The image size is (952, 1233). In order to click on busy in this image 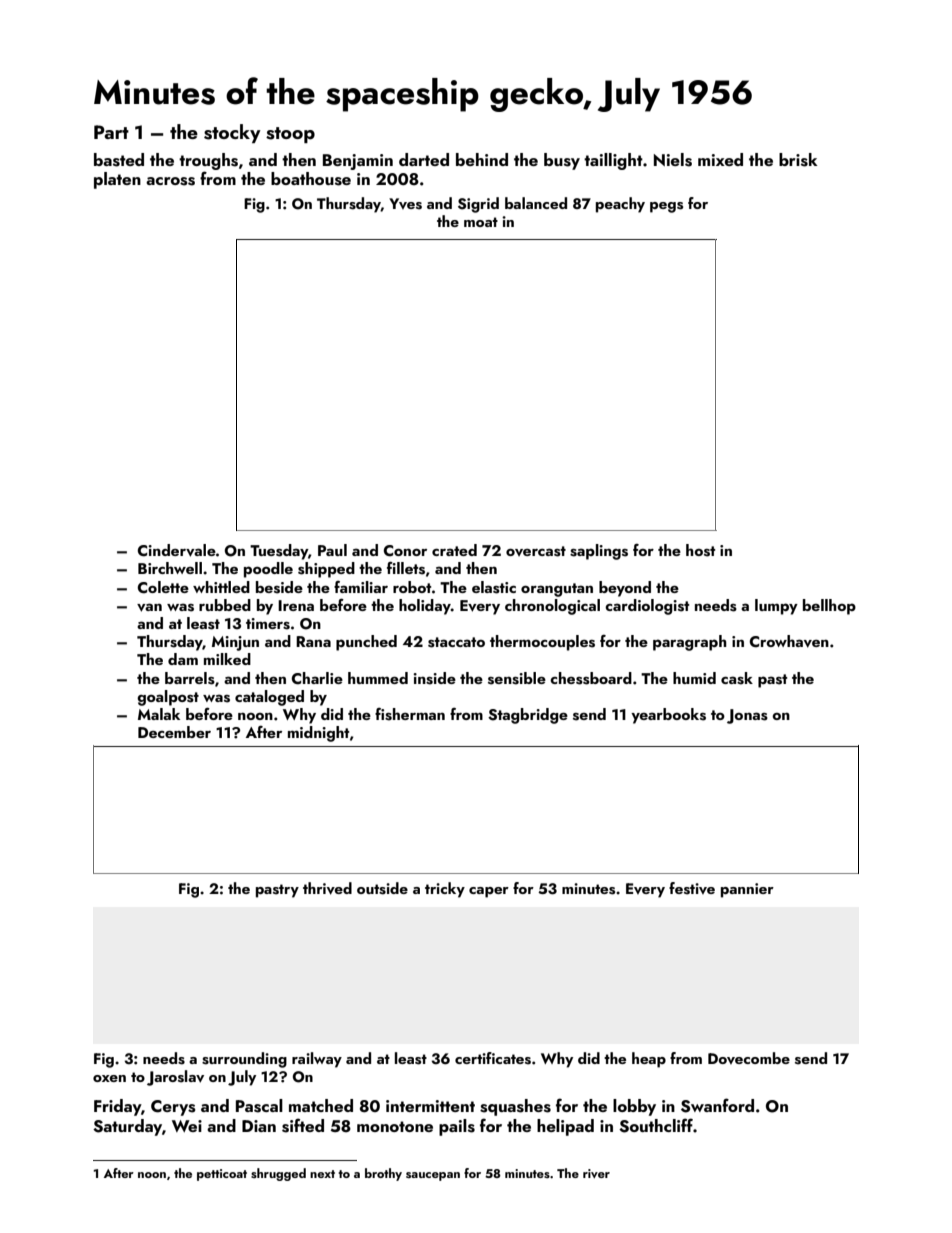, I will do `click(562, 161)`.
